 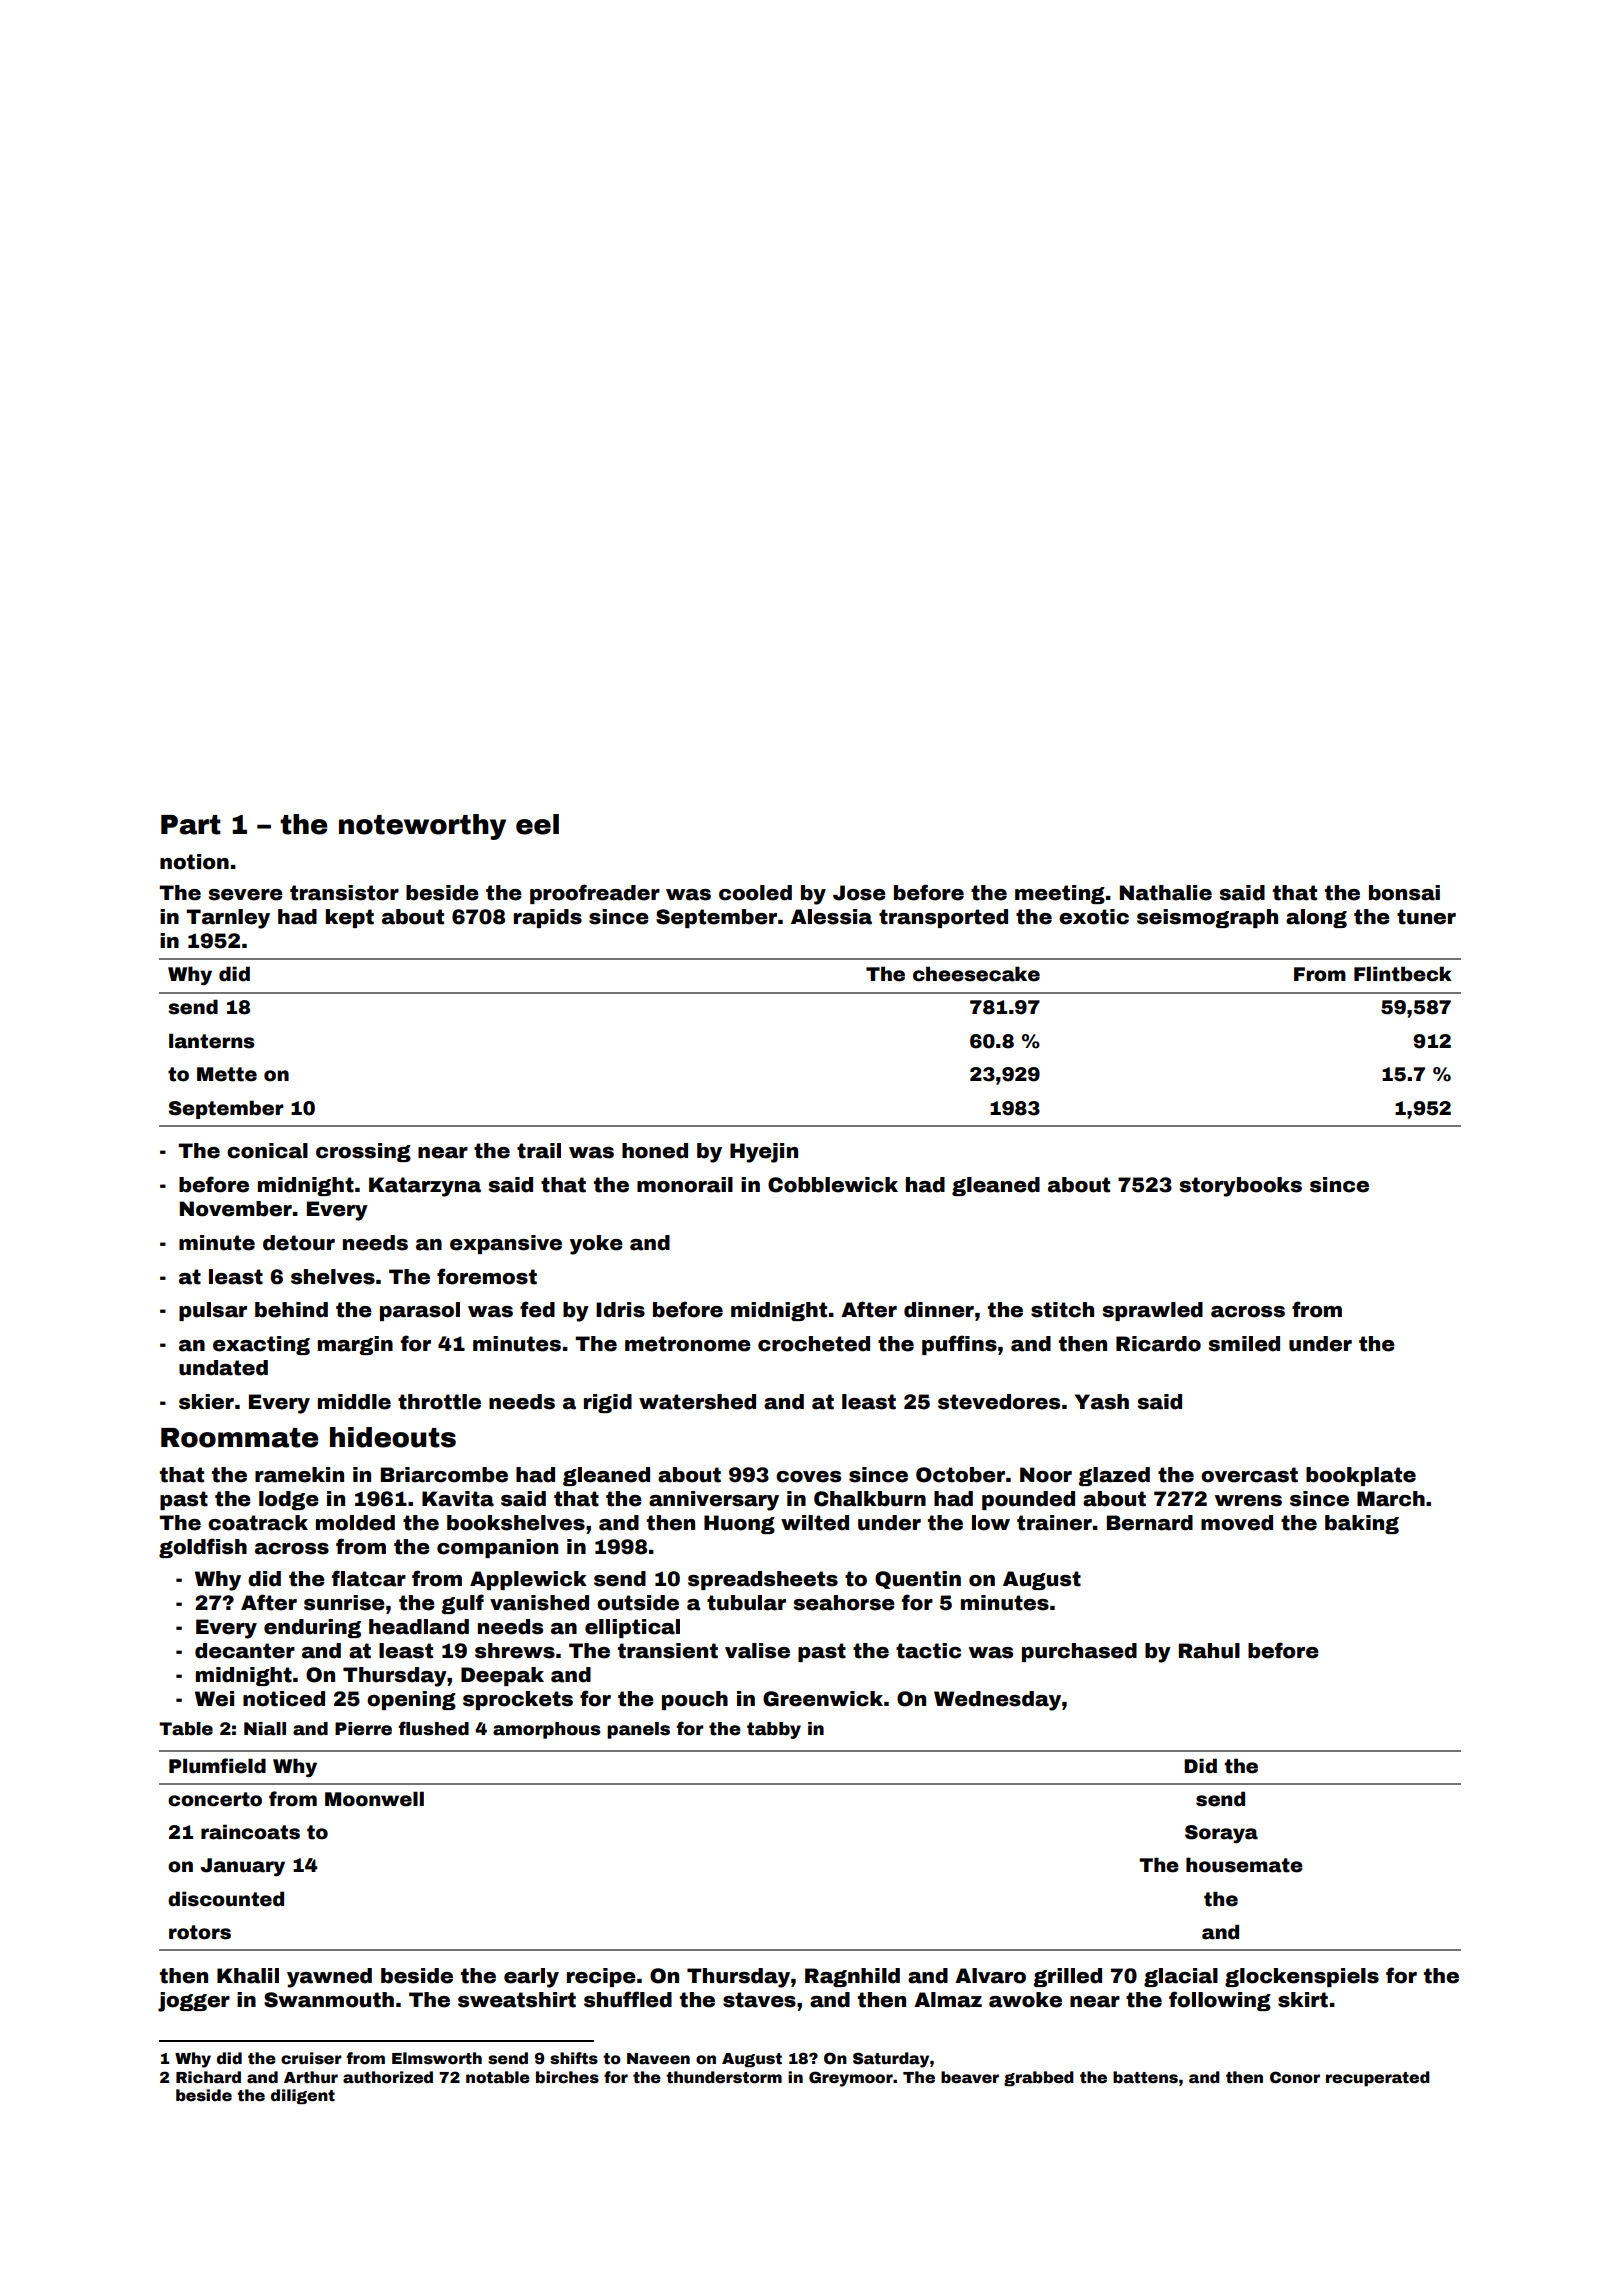 What do you see at coordinates (1166, 893) in the page?
I see `Nathalie` at bounding box center [1166, 893].
